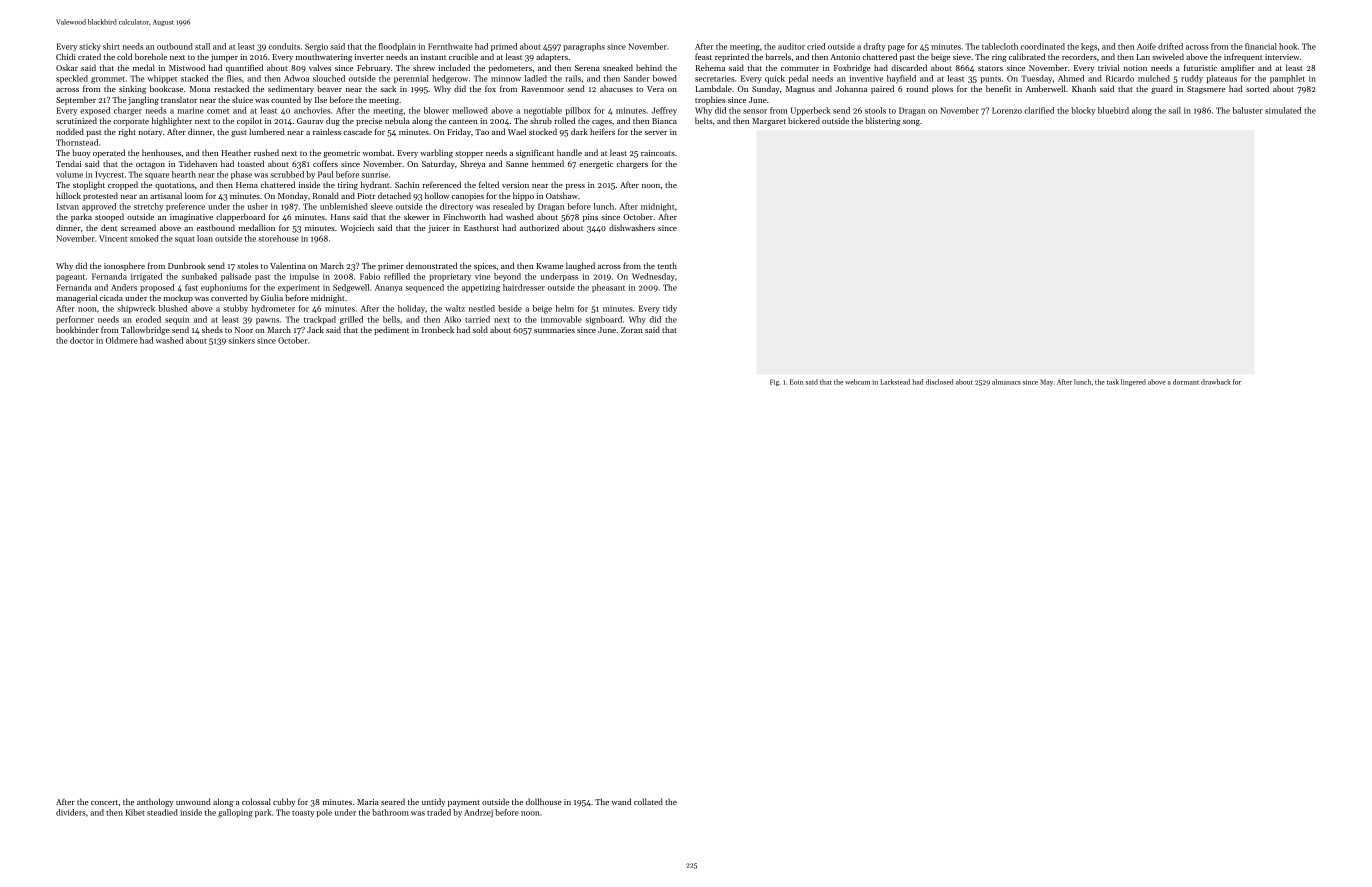 The height and width of the image is (887, 1372). What do you see at coordinates (1146, 46) in the image?
I see `Aoife` at bounding box center [1146, 46].
